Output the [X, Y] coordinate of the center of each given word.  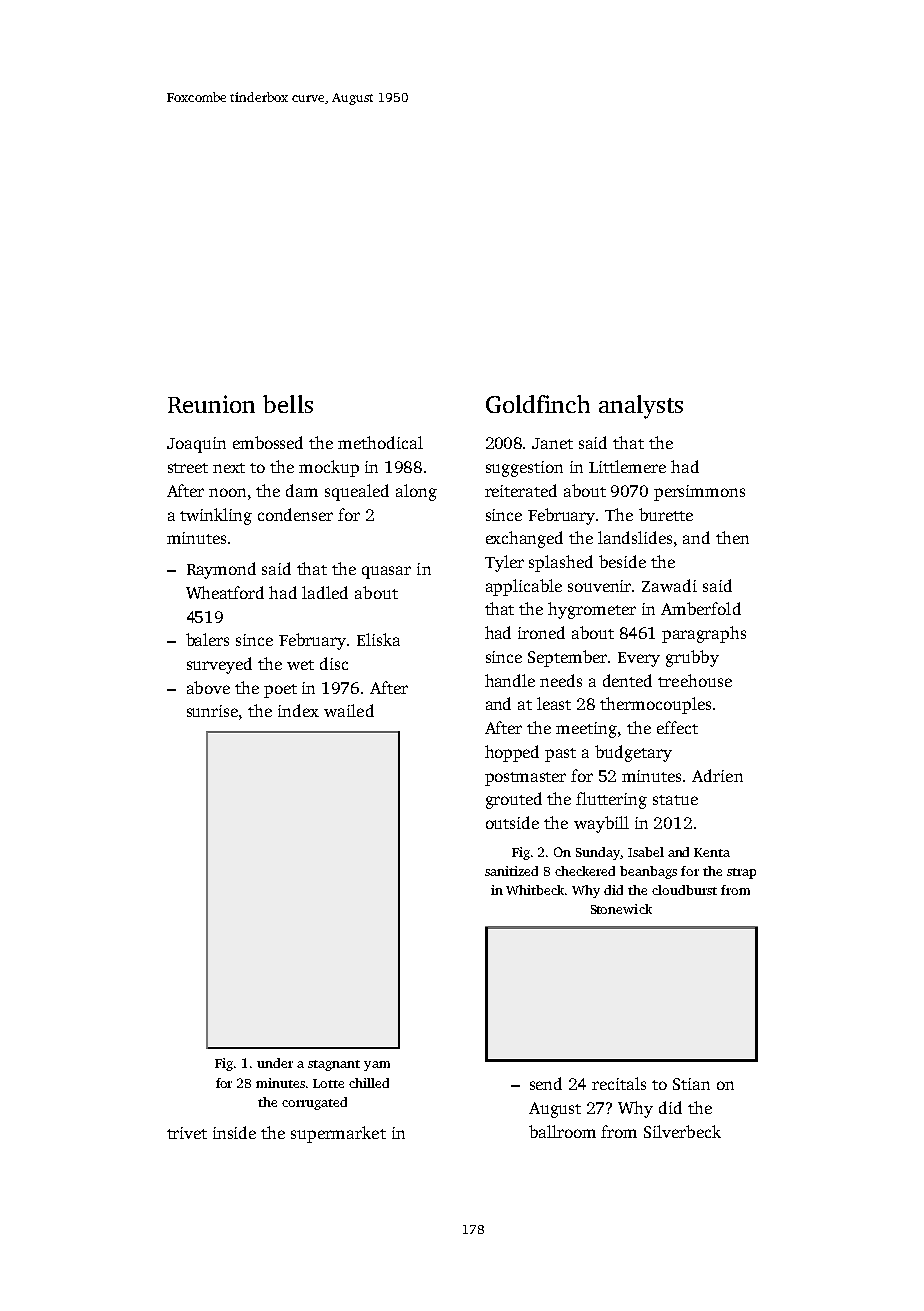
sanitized [511, 871]
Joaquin [196, 445]
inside [234, 1132]
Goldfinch [538, 404]
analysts [641, 407]
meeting [586, 730]
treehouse [695, 680]
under [275, 1063]
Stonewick [621, 909]
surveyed [219, 665]
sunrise [212, 711]
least [554, 703]
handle [510, 680]
